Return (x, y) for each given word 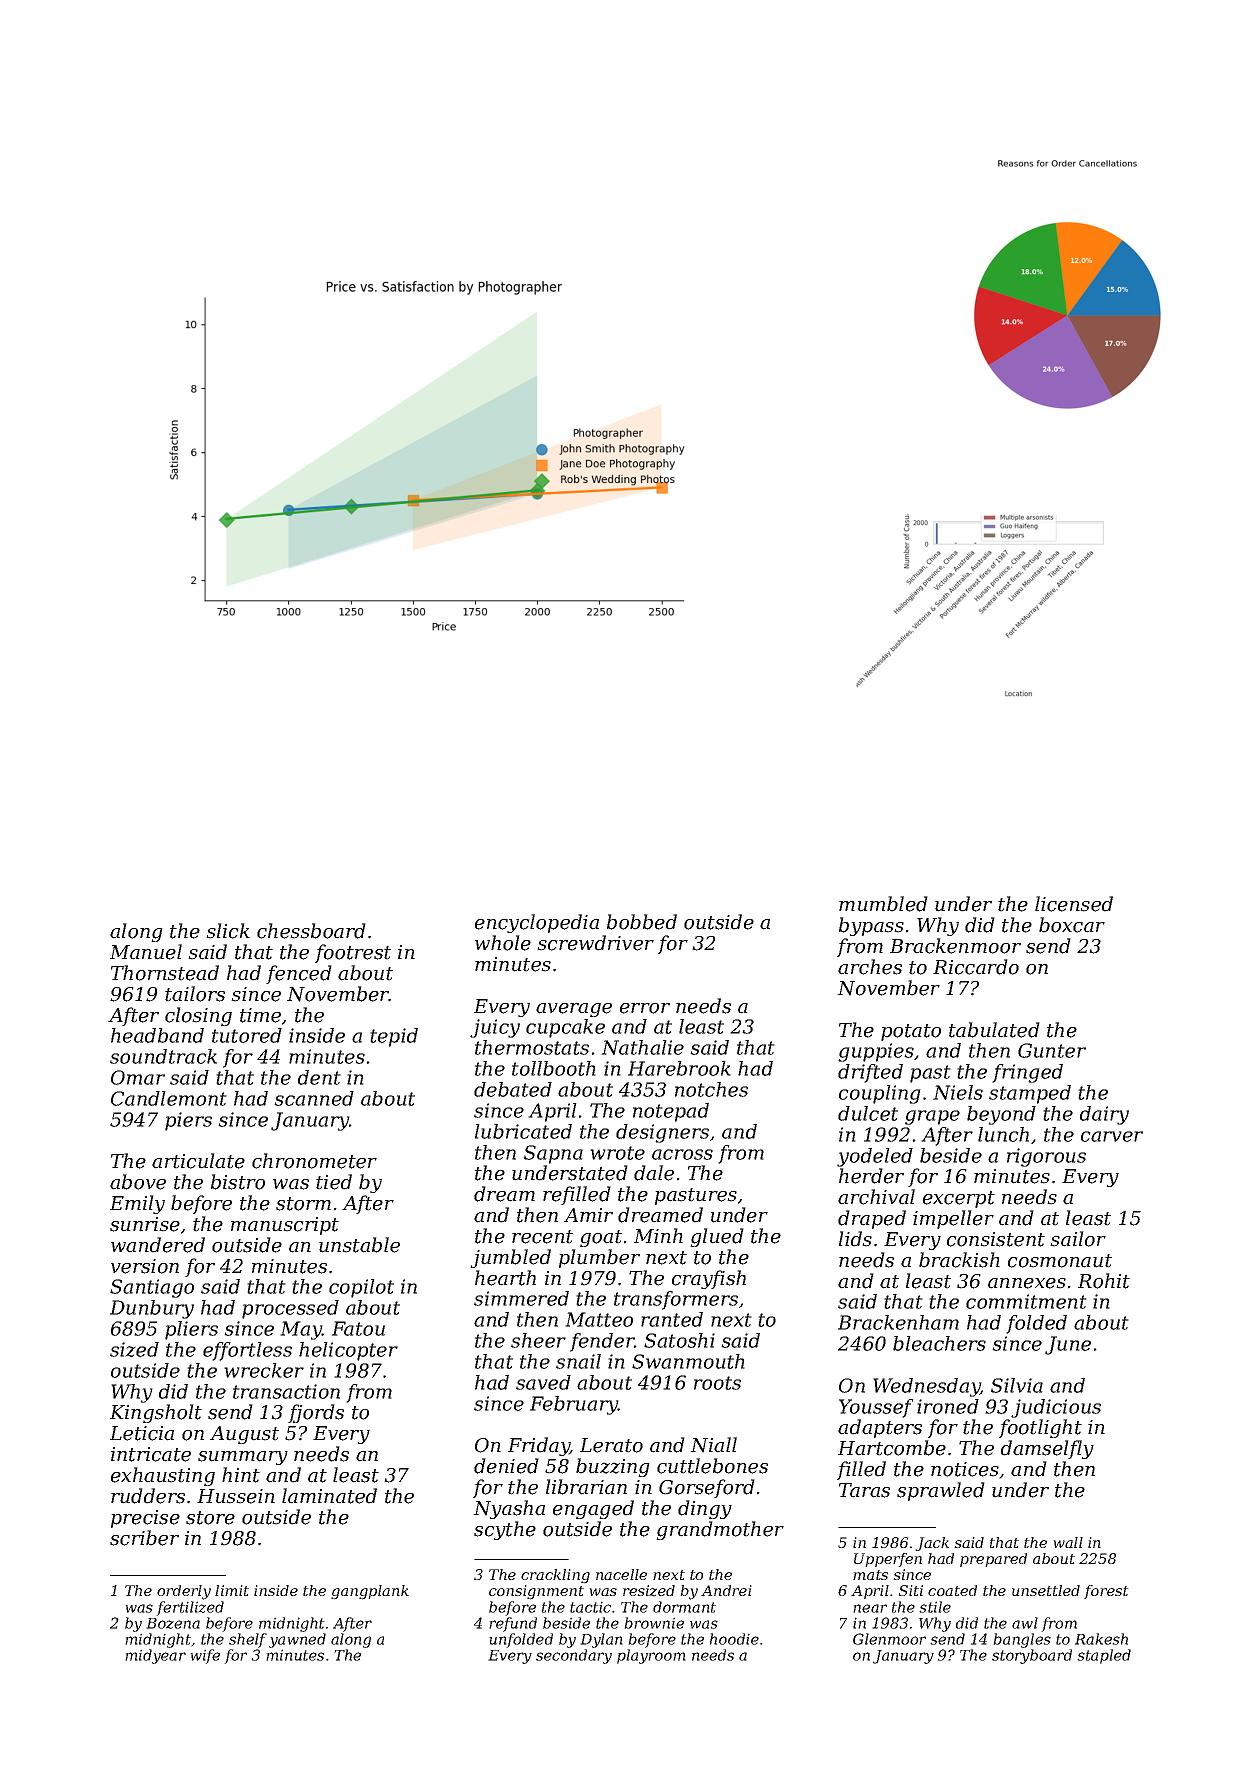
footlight (1040, 1428)
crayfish (709, 1279)
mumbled (883, 904)
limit (232, 1590)
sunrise (145, 1224)
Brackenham (898, 1322)
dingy (705, 1509)
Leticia (142, 1433)
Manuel (146, 952)
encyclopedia (537, 923)
